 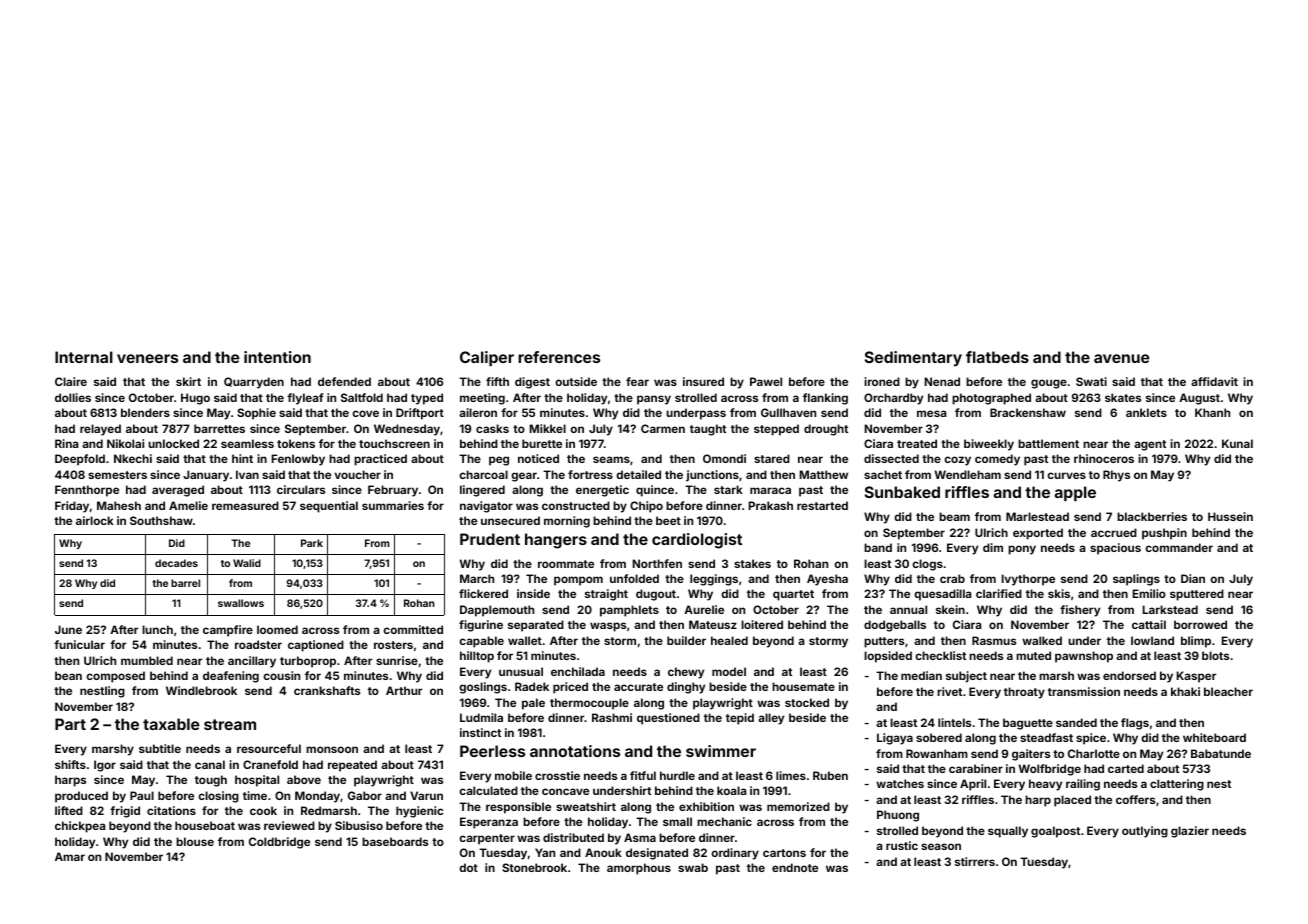 I want to click on Sedimentary, so click(x=913, y=358).
